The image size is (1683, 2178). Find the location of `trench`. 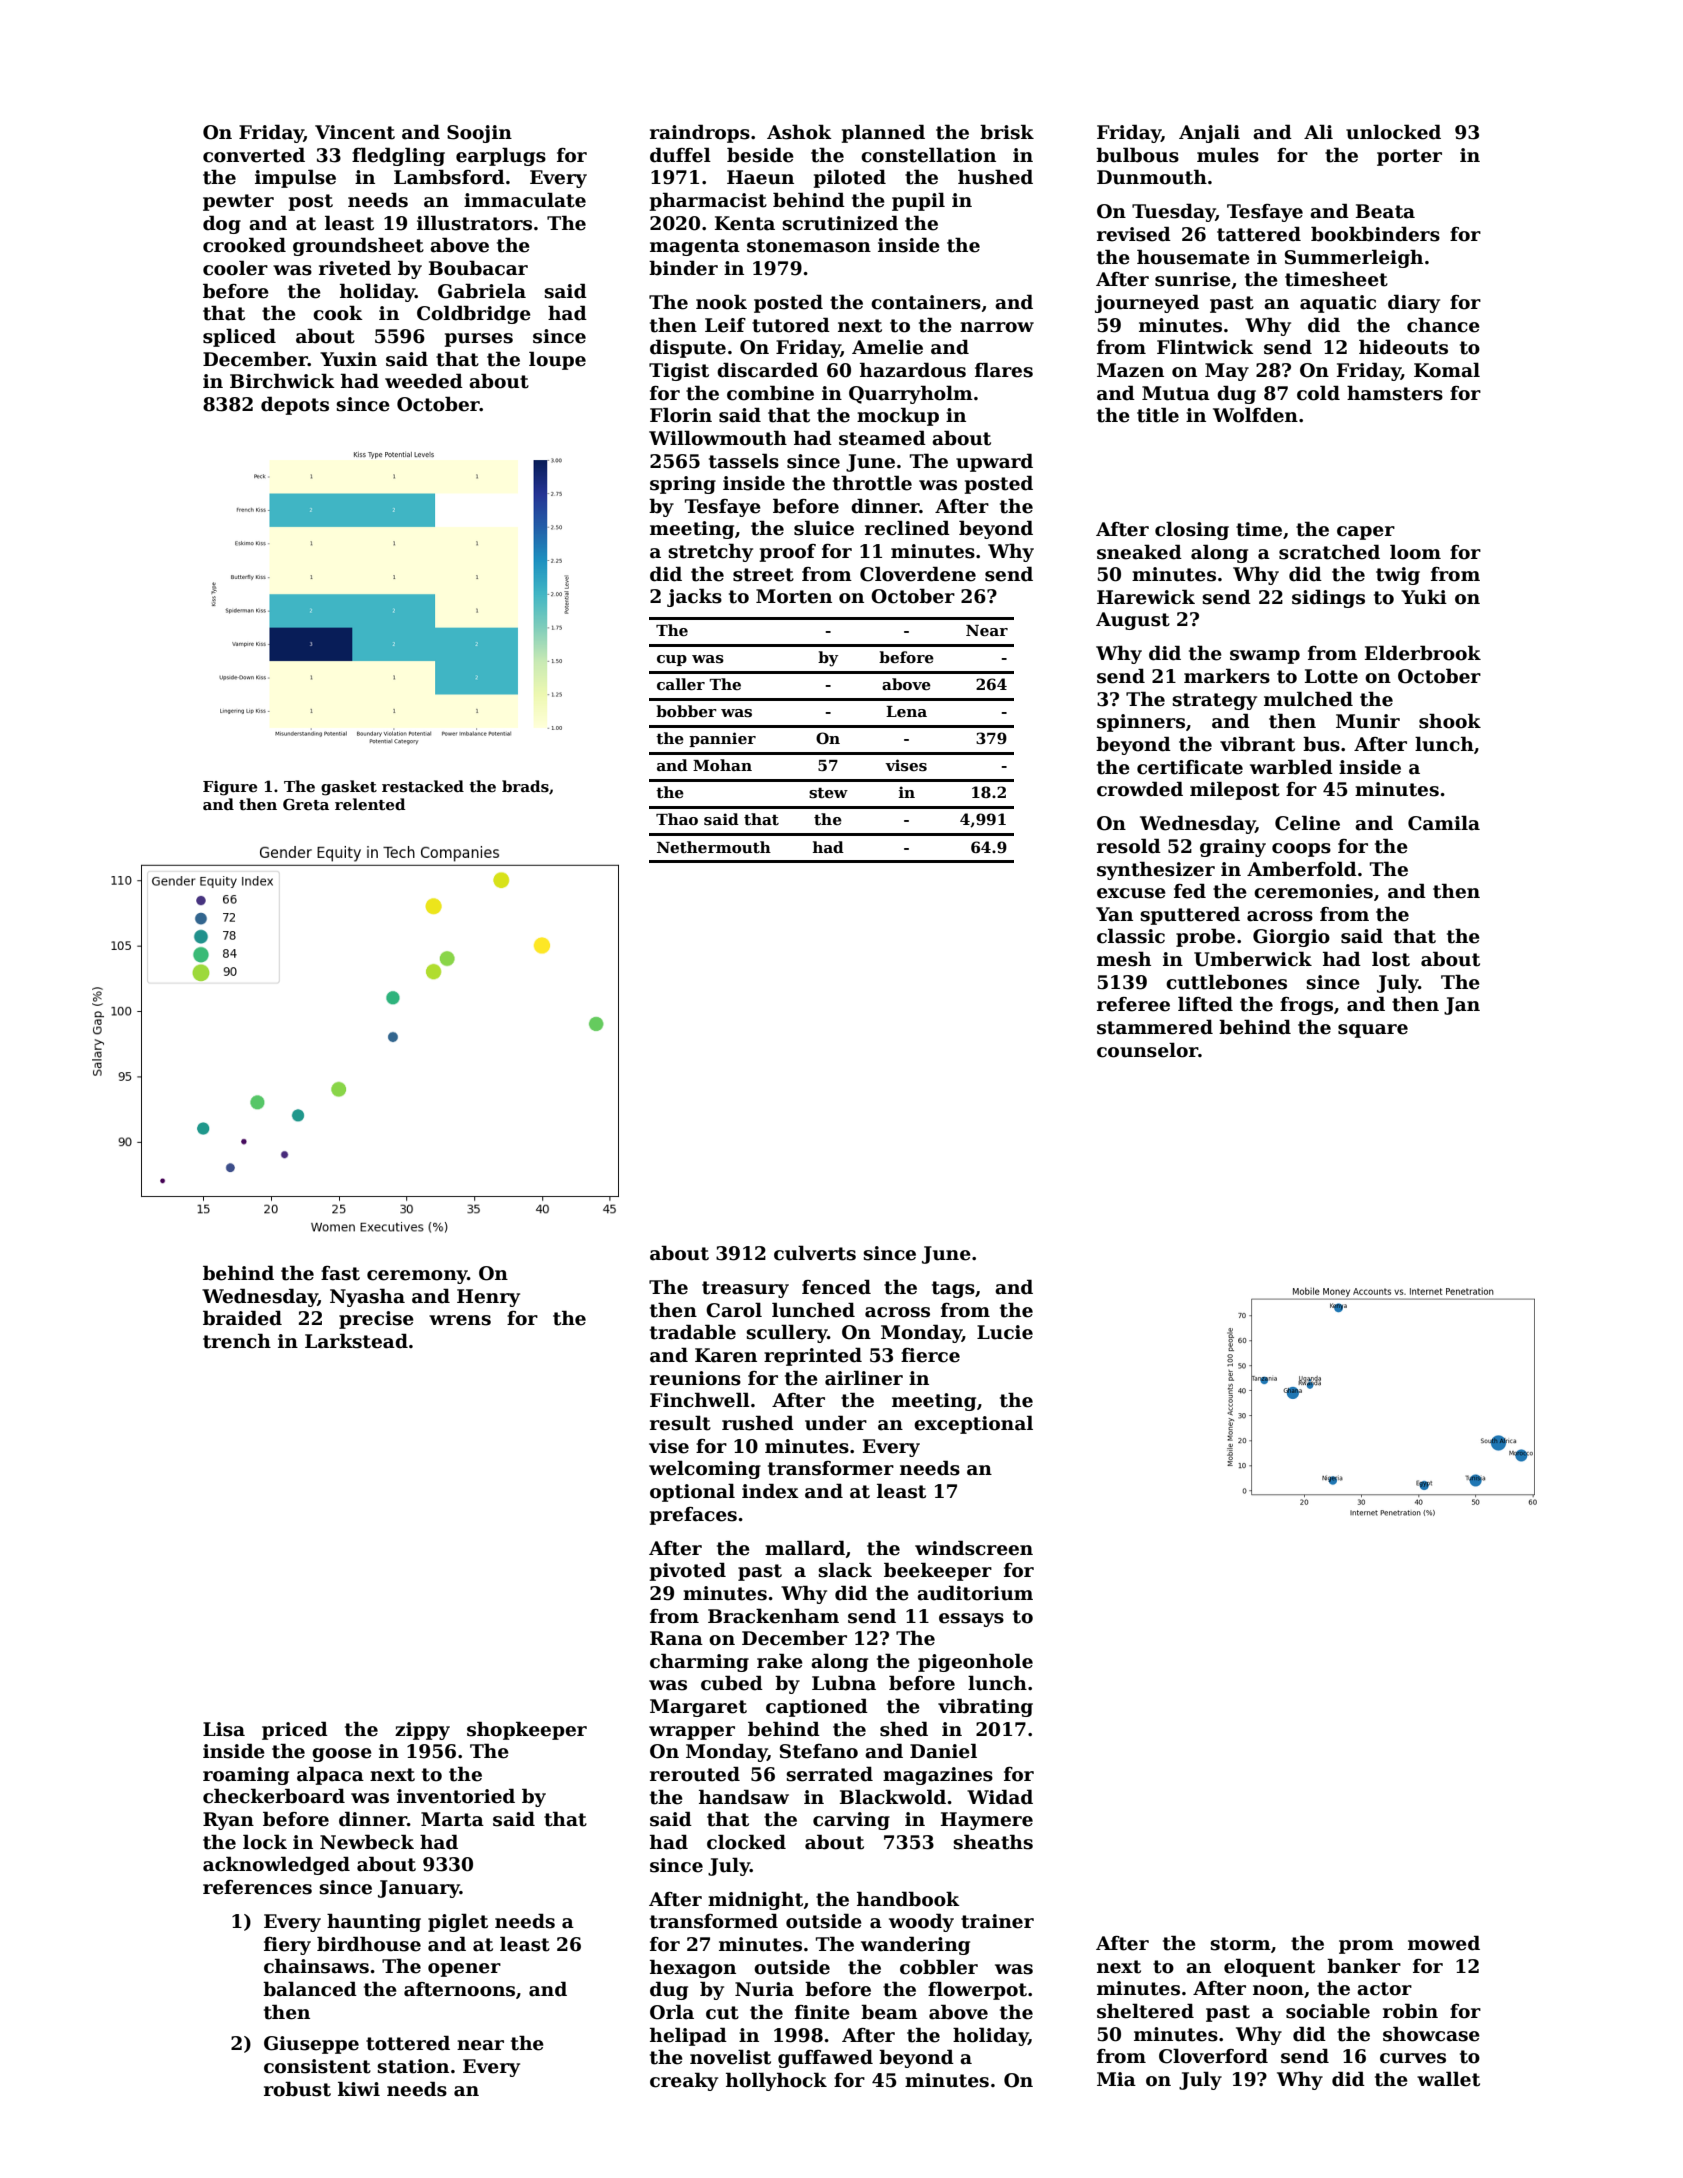

trench is located at coordinates (237, 1341).
